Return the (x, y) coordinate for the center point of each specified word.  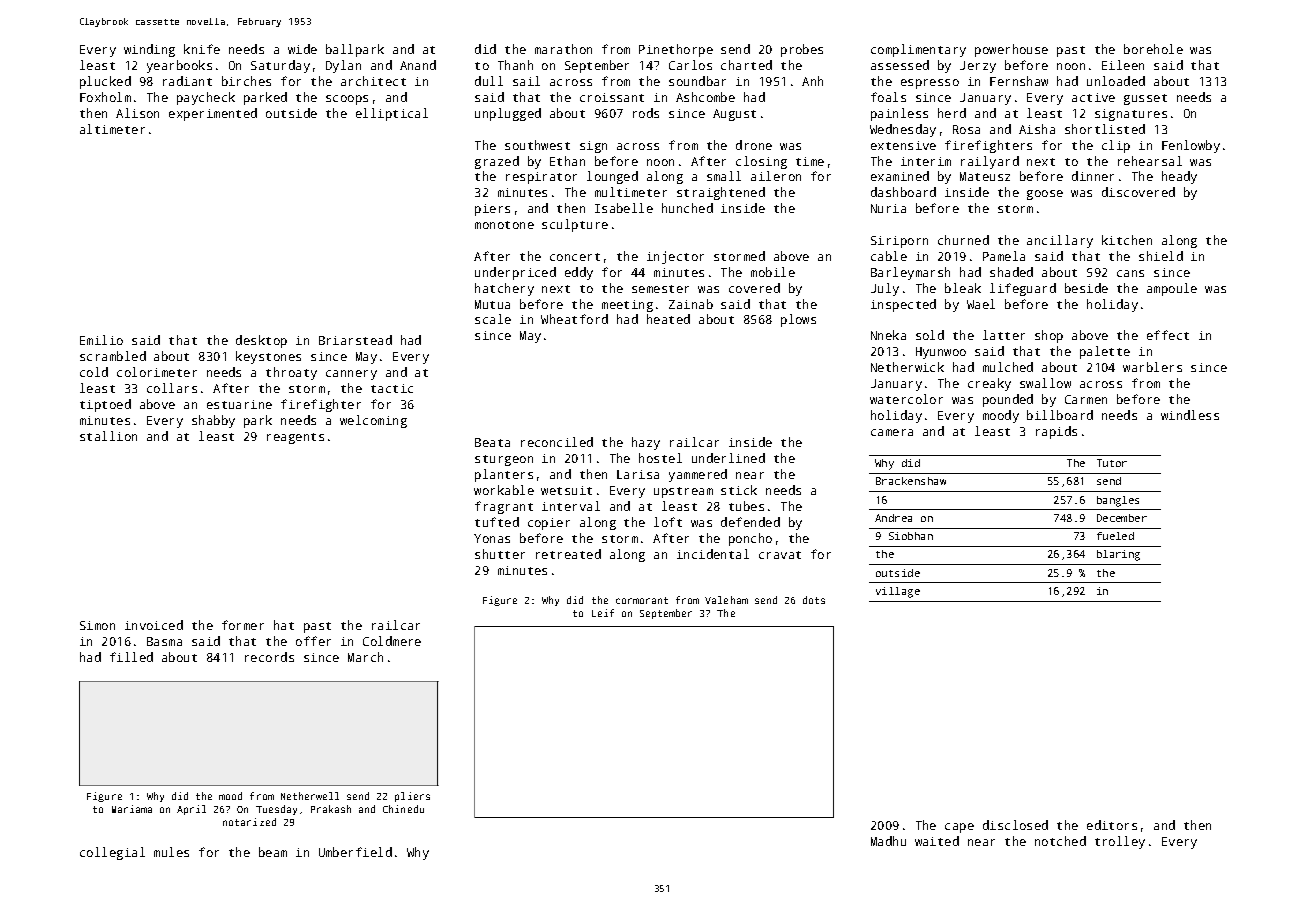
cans (1130, 273)
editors (1112, 825)
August (734, 115)
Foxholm (105, 97)
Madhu (888, 841)
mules (171, 852)
